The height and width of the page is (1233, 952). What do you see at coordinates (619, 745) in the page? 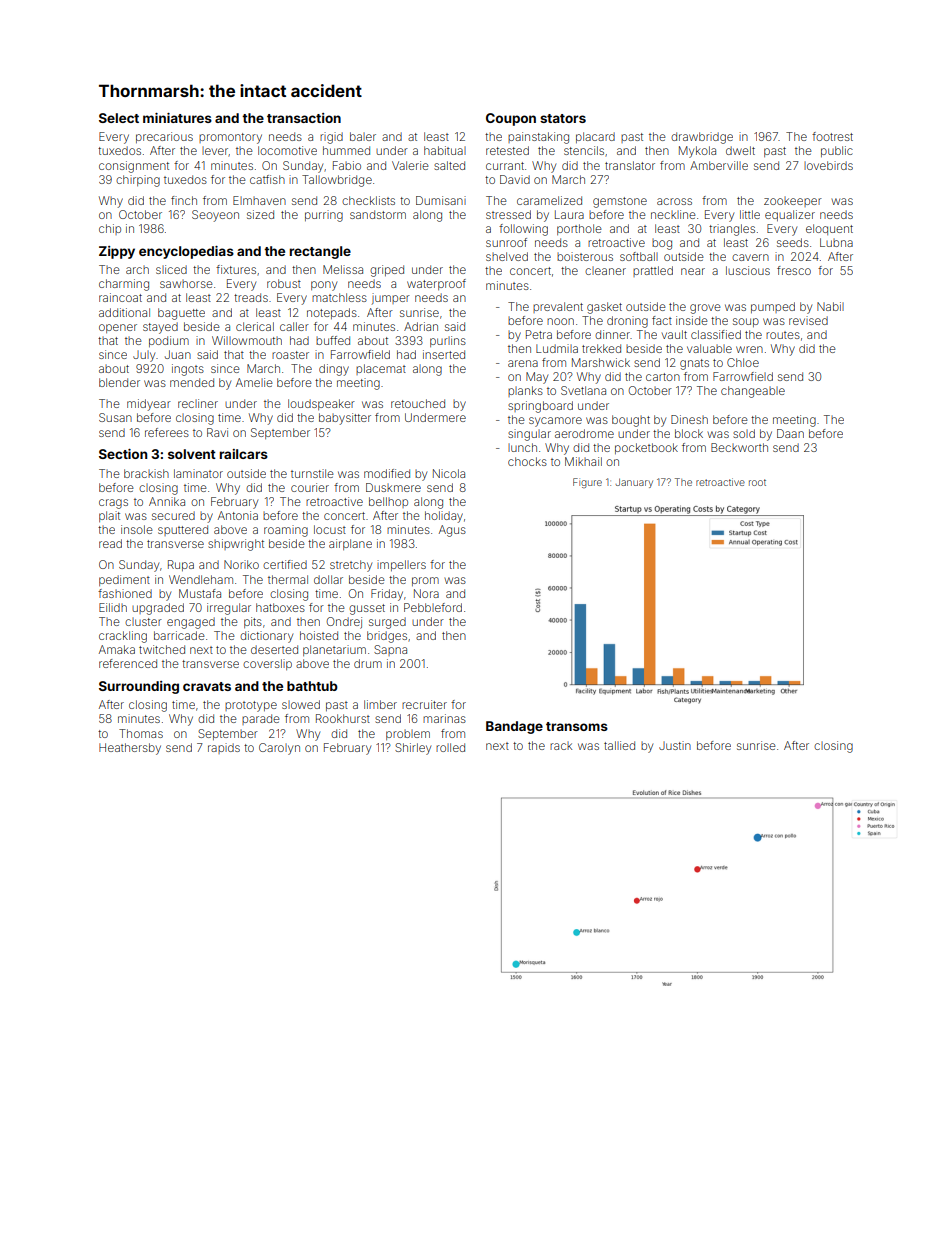
I see `tallied` at bounding box center [619, 745].
